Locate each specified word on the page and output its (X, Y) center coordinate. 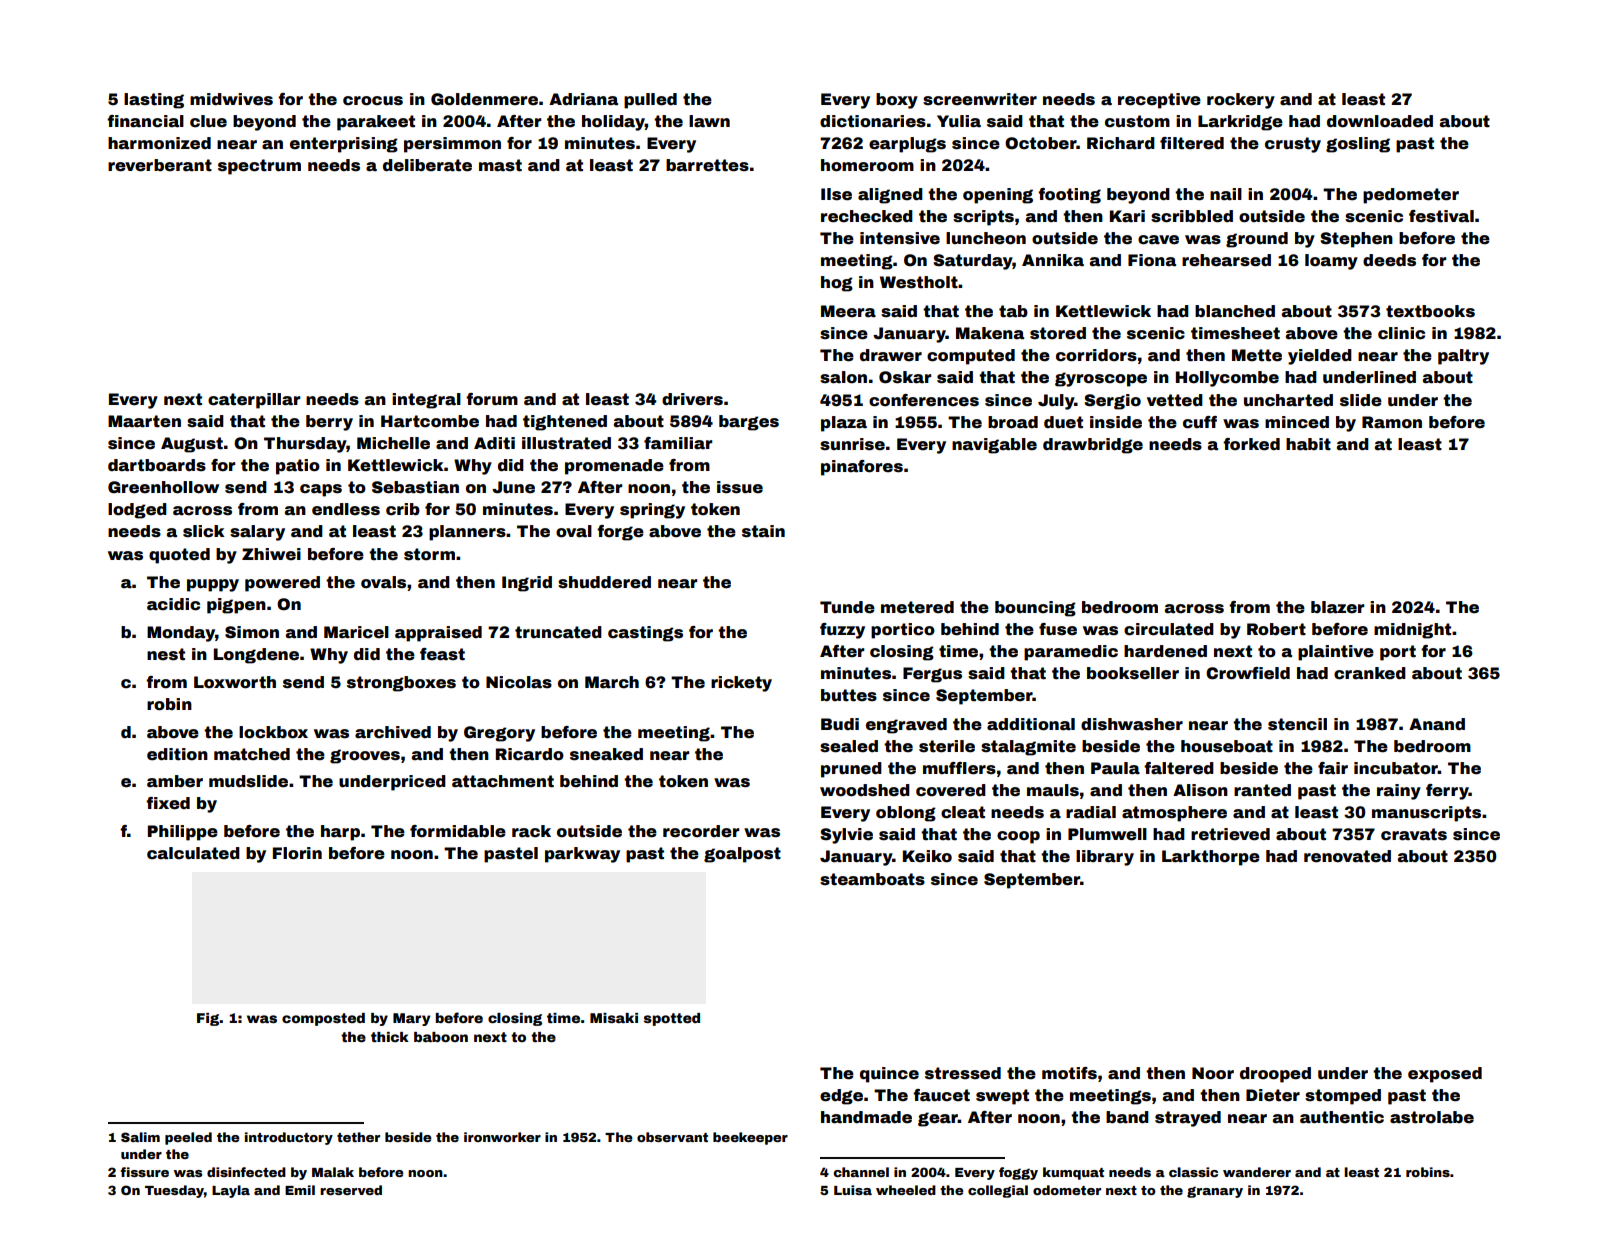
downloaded (1380, 121)
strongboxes (401, 684)
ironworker (502, 1137)
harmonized (159, 143)
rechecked (867, 216)
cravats (1414, 834)
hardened (1165, 651)
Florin (297, 853)
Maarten (144, 421)
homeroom (867, 165)
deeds (1389, 260)
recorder (701, 831)
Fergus (932, 675)
